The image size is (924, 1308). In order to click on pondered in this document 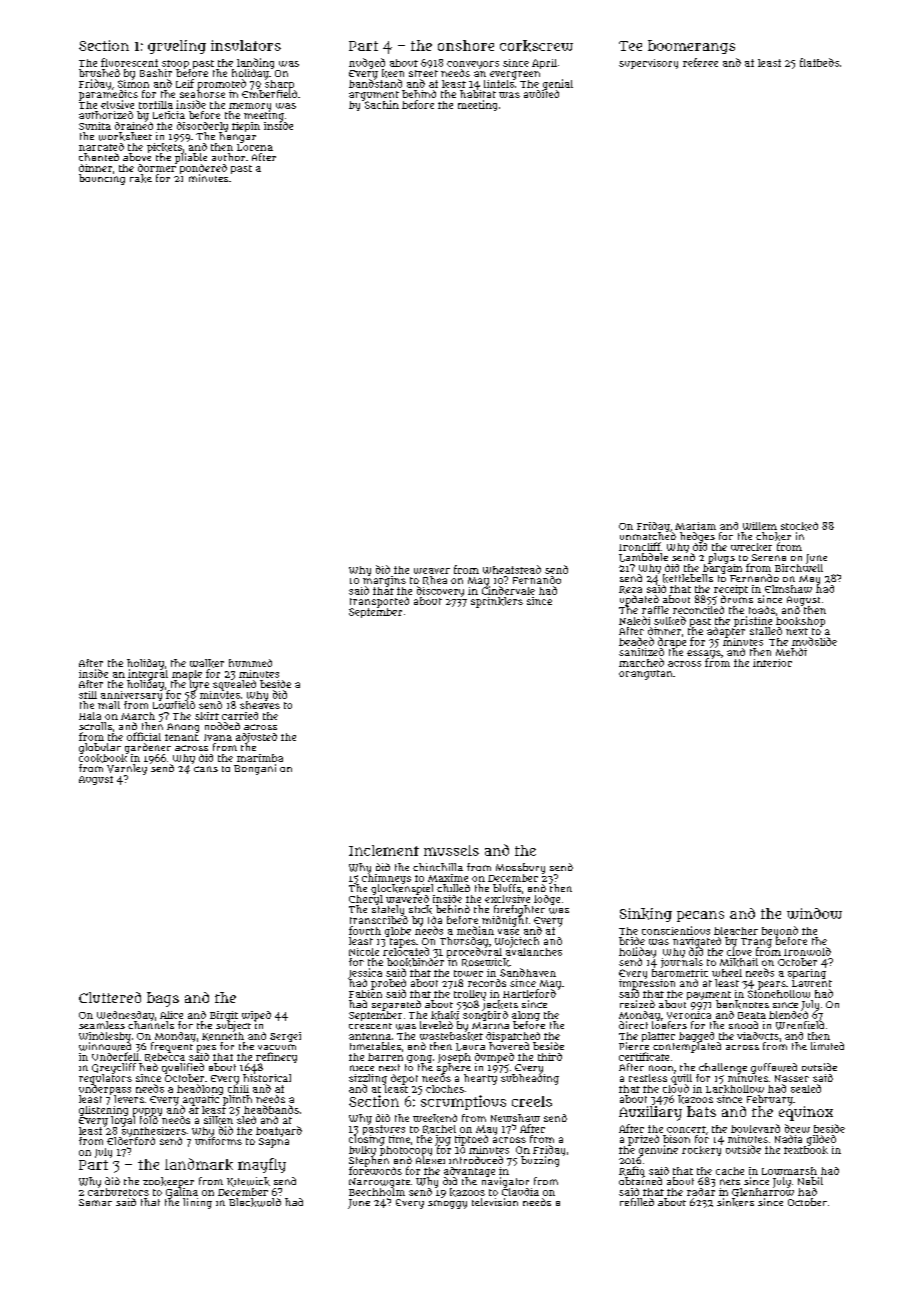, I will do `click(203, 169)`.
